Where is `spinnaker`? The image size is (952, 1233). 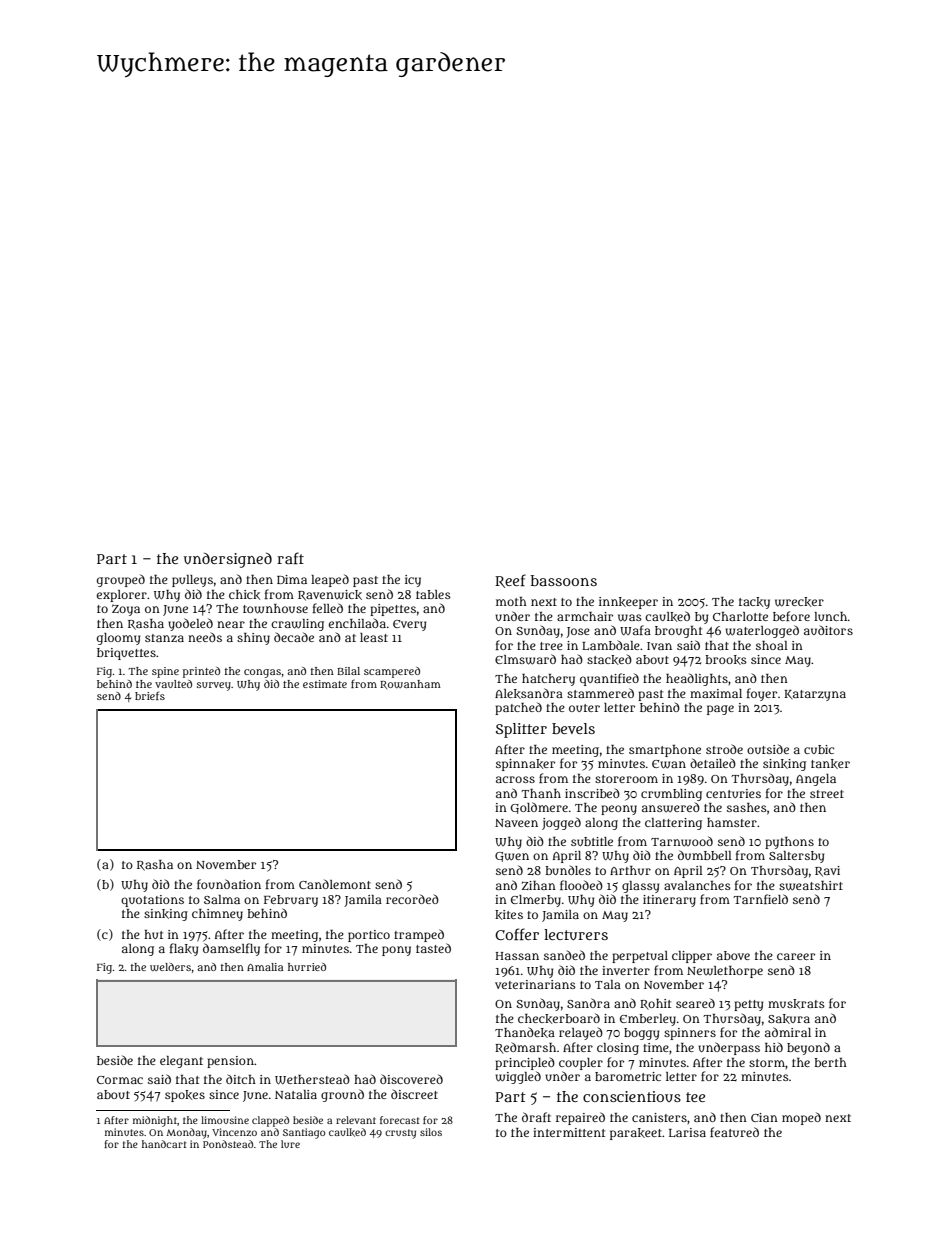
spinnaker is located at coordinates (525, 765).
